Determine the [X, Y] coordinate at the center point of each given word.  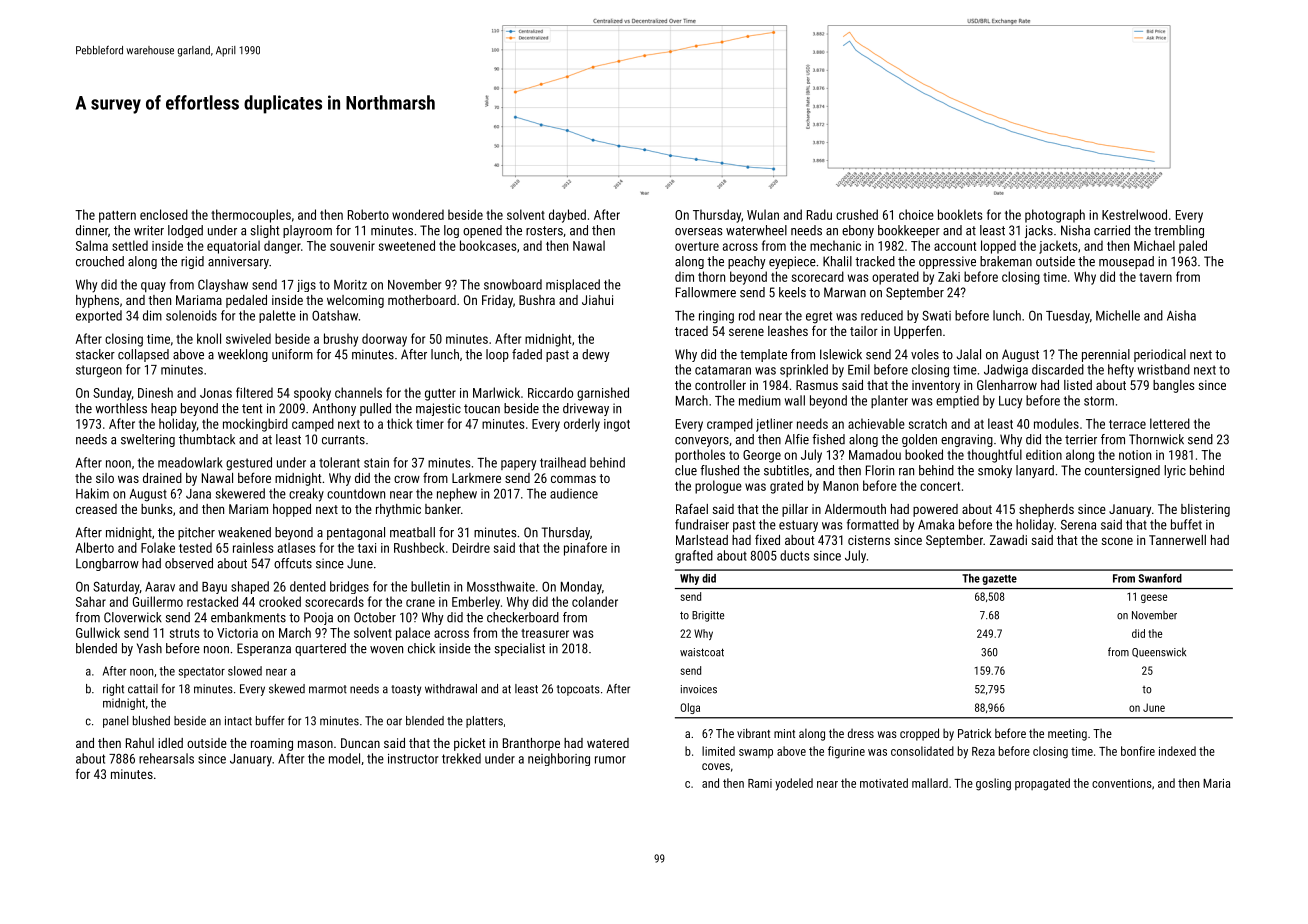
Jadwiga [1006, 371]
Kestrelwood [1134, 214]
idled [170, 743]
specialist [519, 649]
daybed [567, 216]
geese [1154, 598]
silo [105, 478]
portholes [700, 456]
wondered [418, 214]
